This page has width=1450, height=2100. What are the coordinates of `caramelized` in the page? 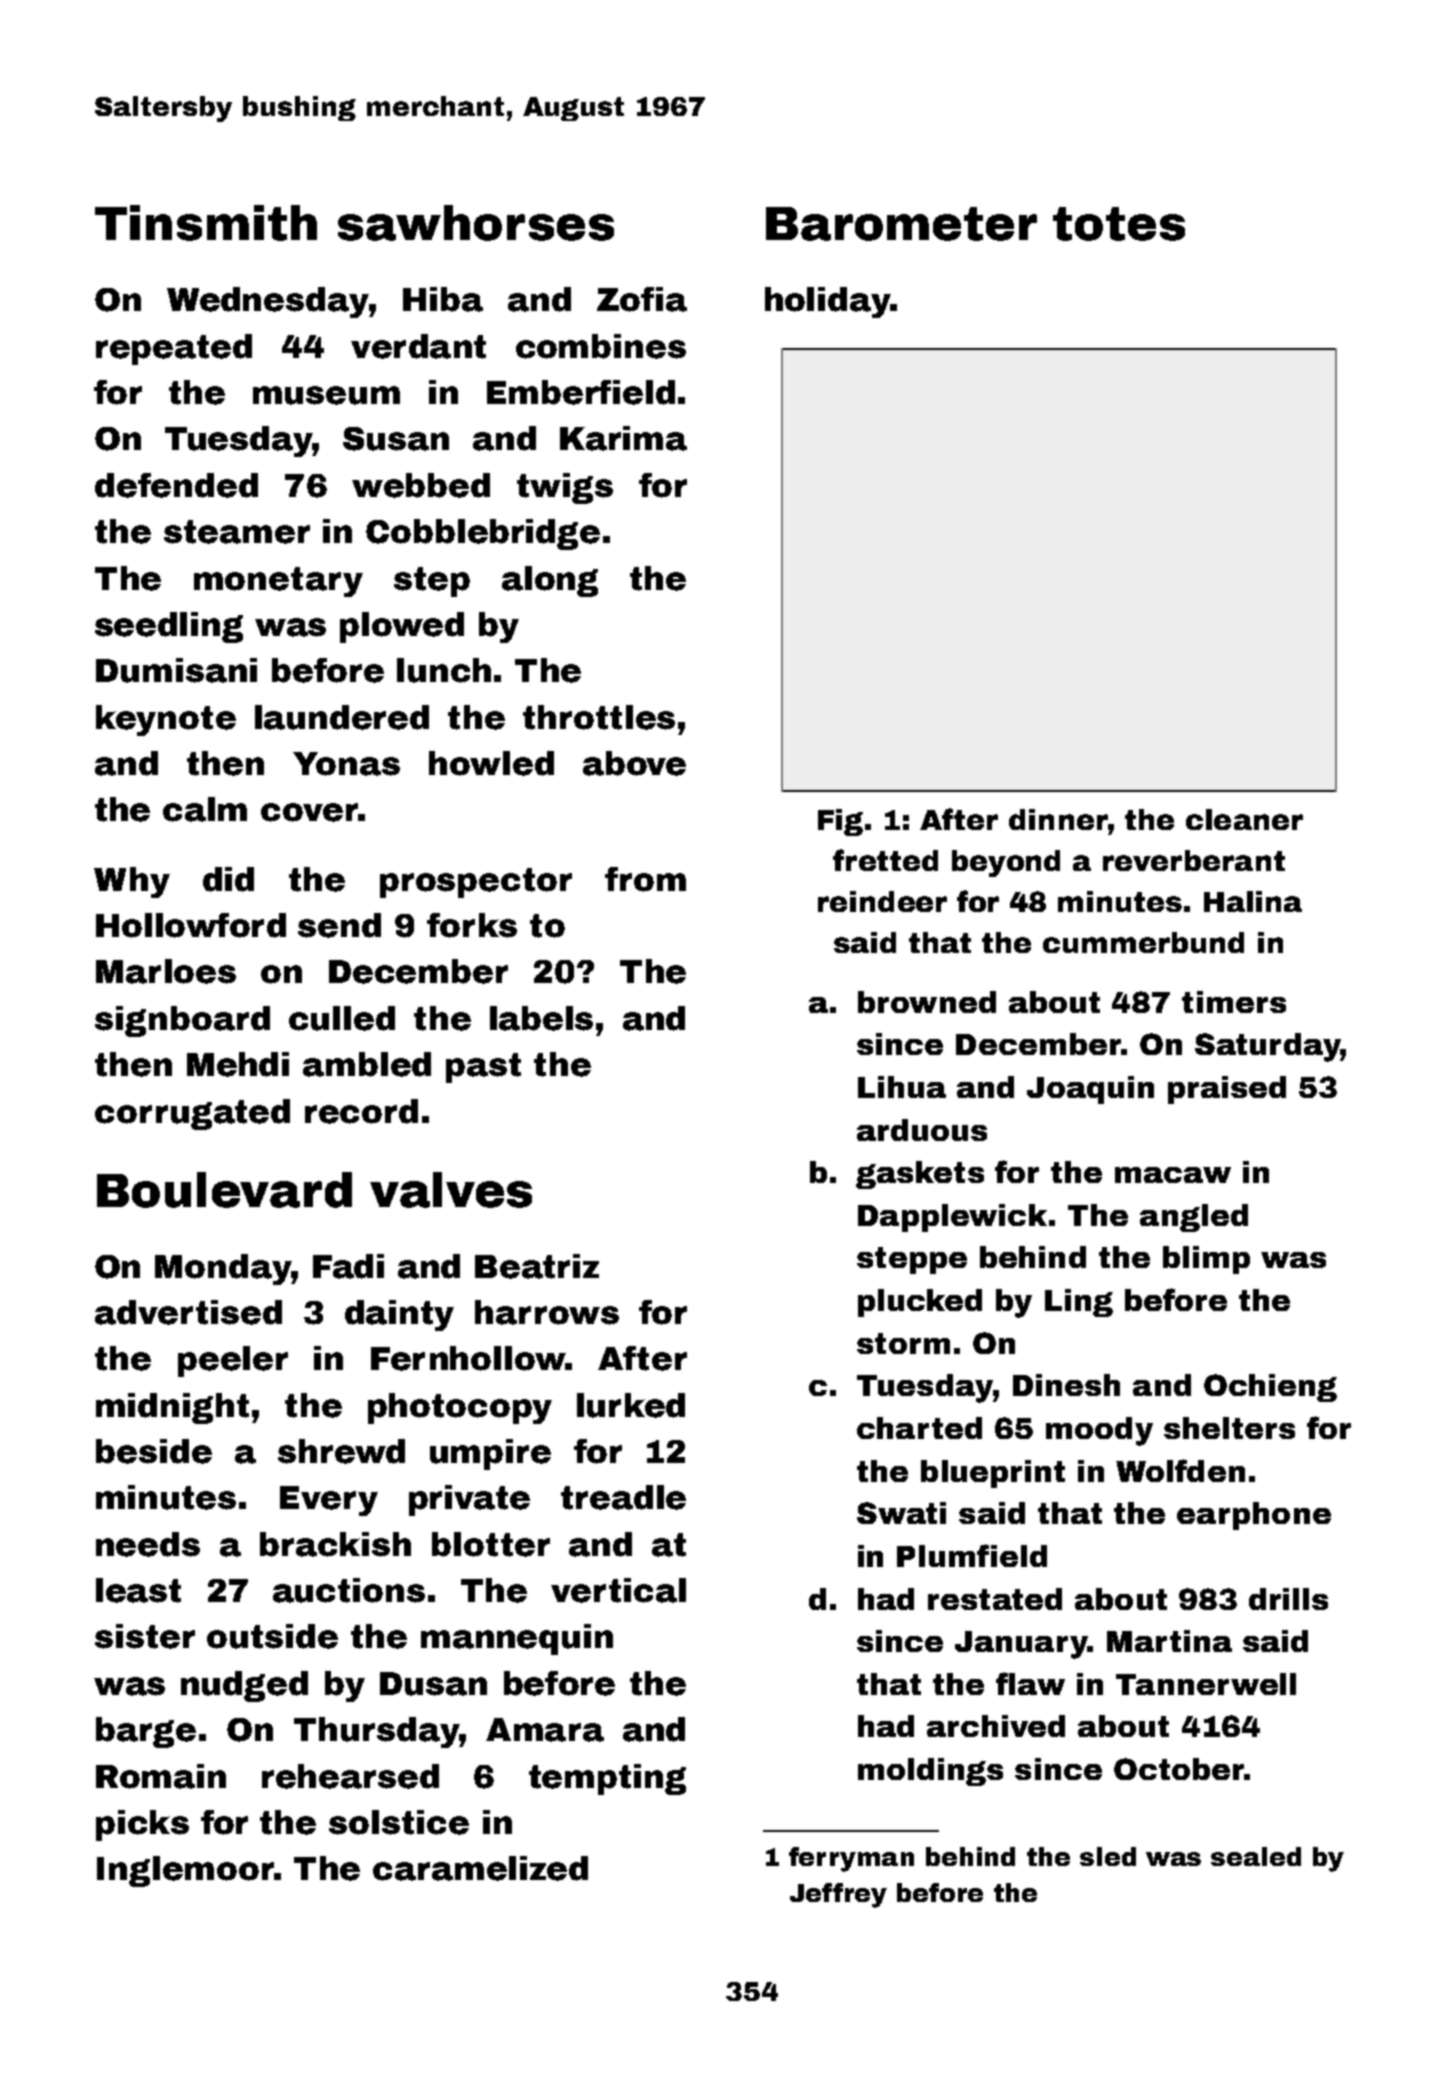 It's located at (480, 1868).
